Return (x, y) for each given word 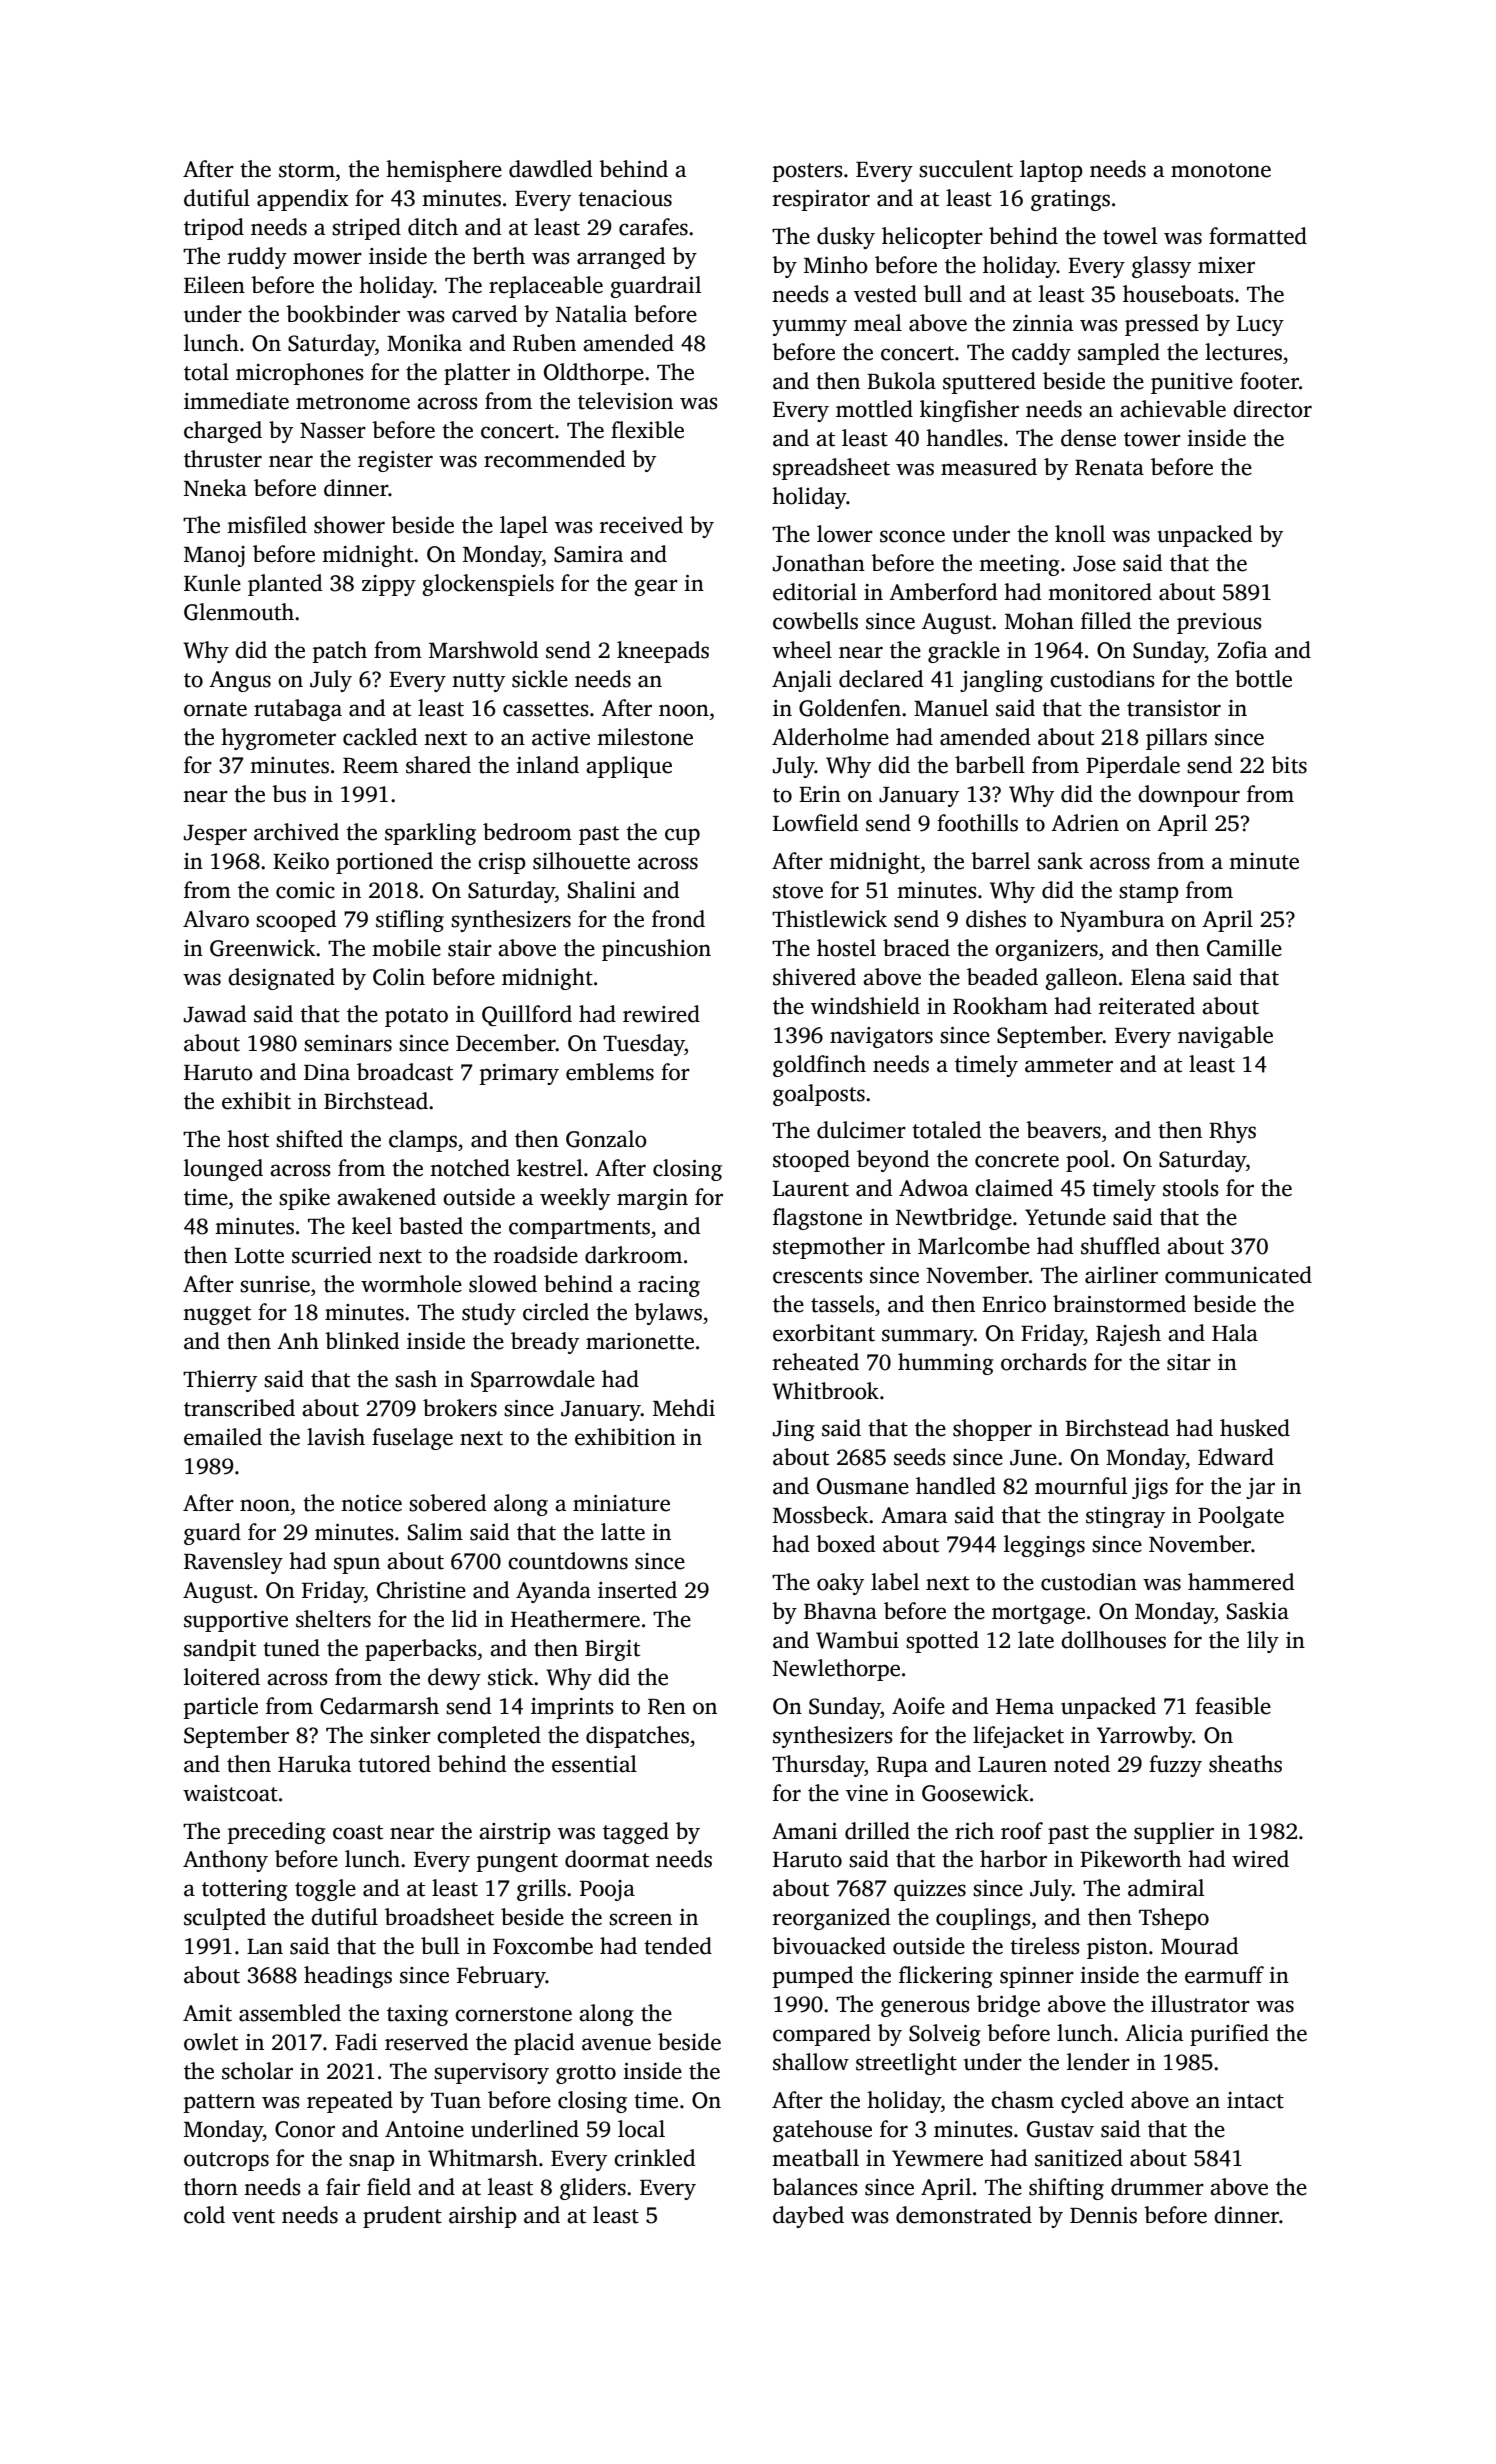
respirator (821, 200)
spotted (942, 1642)
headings (348, 1977)
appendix (303, 200)
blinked (362, 1341)
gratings (1070, 200)
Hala (1235, 1333)
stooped (811, 1161)
